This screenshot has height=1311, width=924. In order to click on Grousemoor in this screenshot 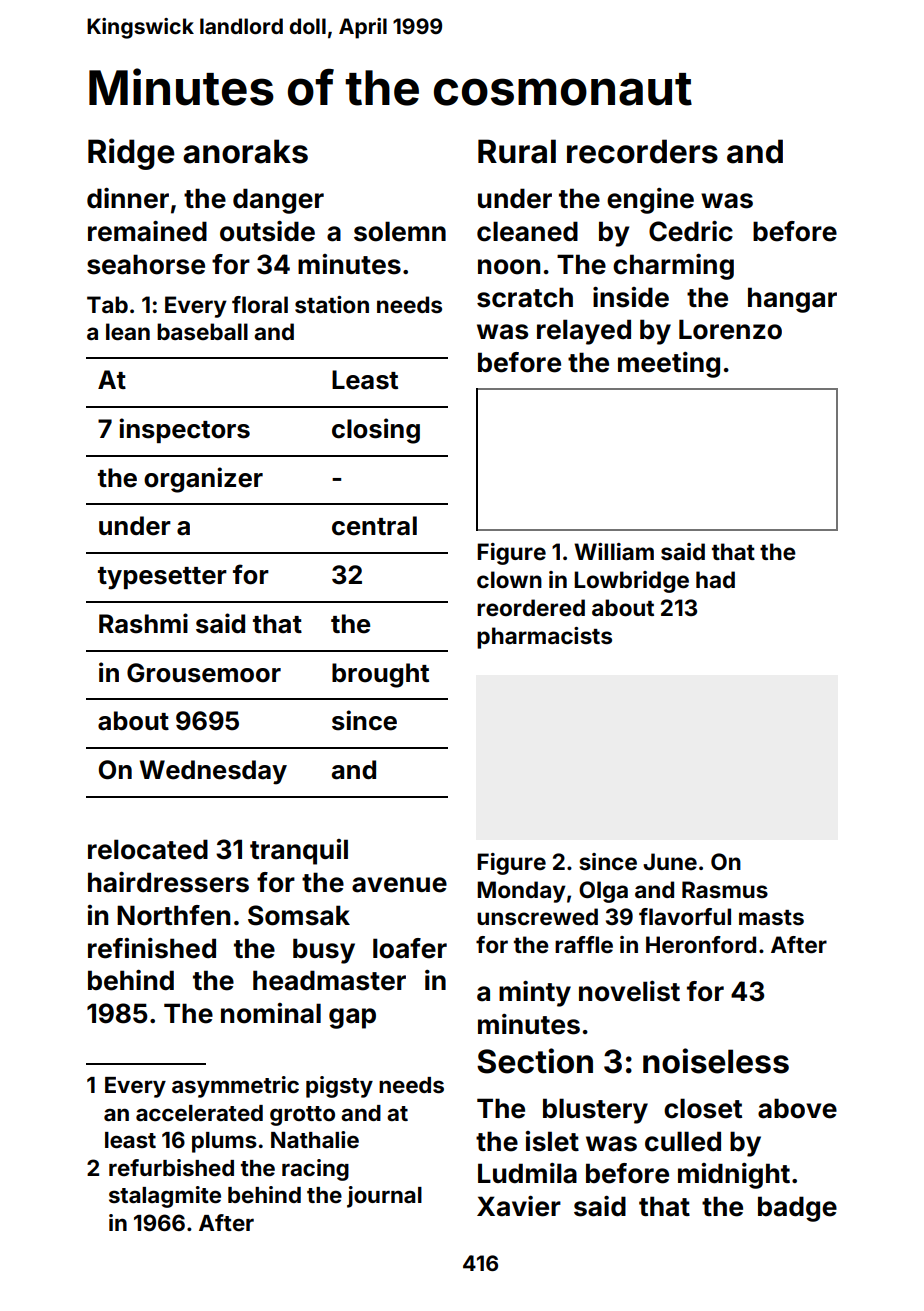, I will do `click(204, 673)`.
